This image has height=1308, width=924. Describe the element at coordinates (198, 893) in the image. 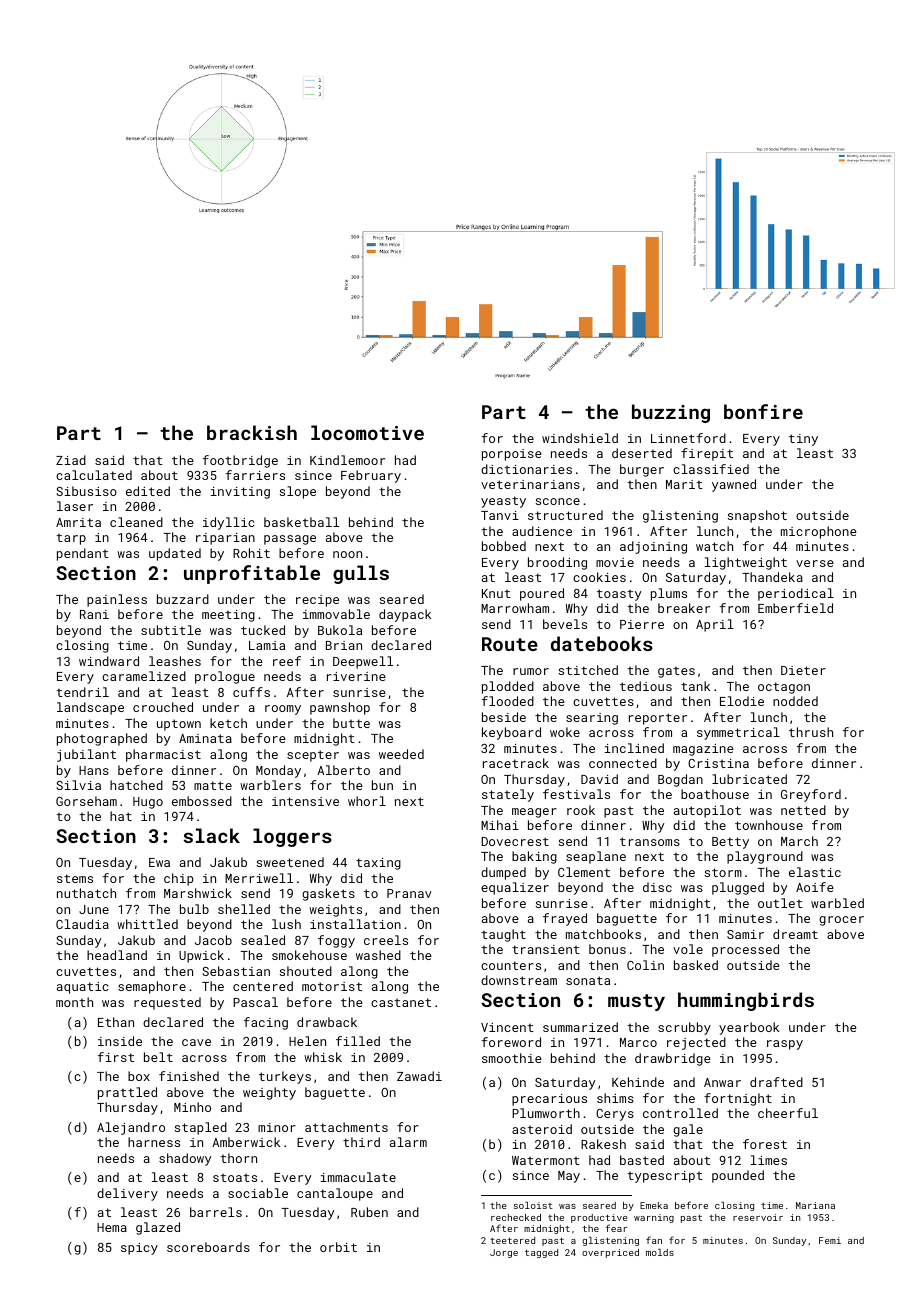

I see `Marshwick` at that location.
